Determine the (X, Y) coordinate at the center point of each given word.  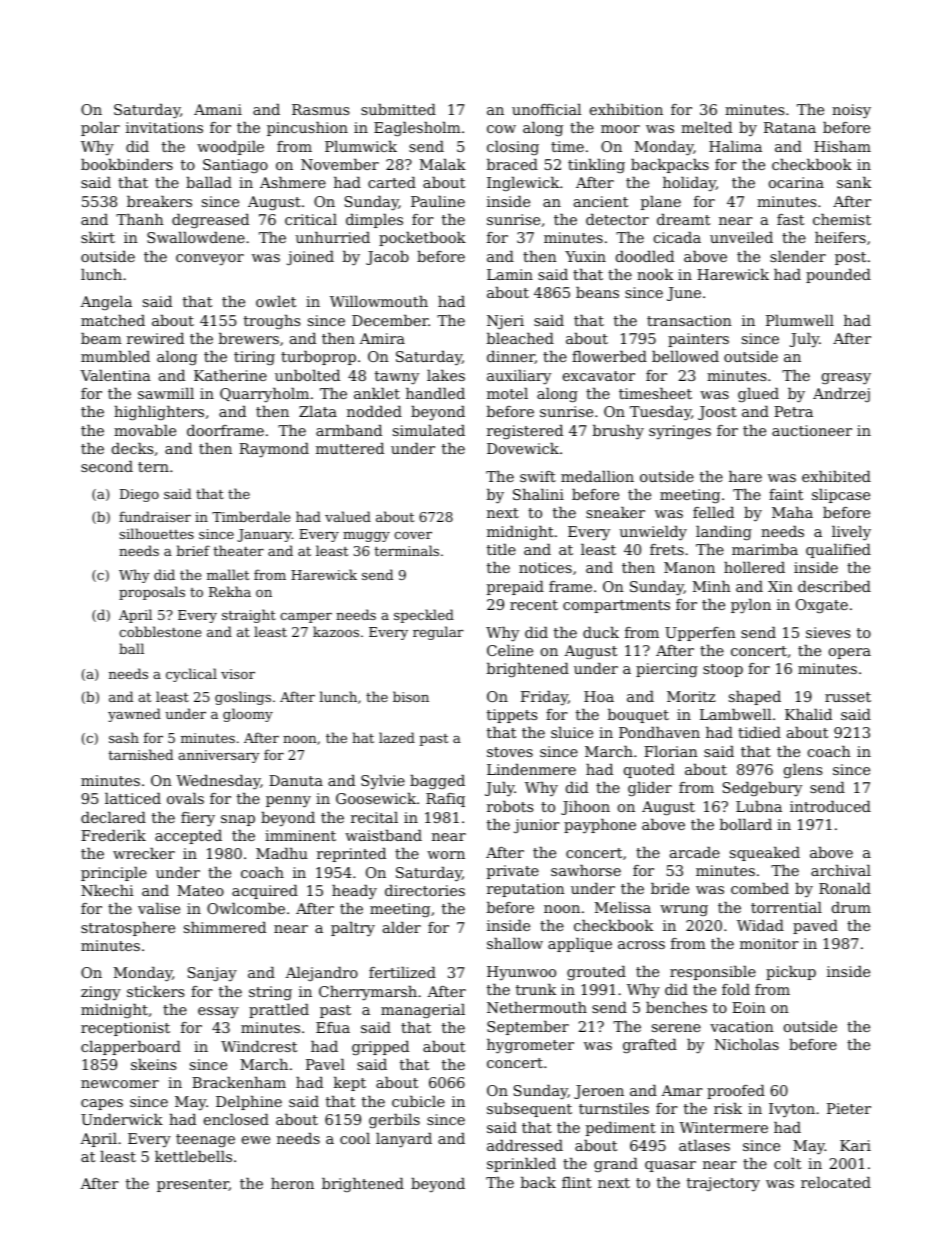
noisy (851, 111)
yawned (134, 715)
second (107, 466)
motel (507, 393)
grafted (650, 1046)
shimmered (225, 927)
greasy (846, 379)
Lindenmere (531, 769)
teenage (205, 1141)
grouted (596, 973)
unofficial (546, 109)
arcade (695, 852)
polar (100, 129)
